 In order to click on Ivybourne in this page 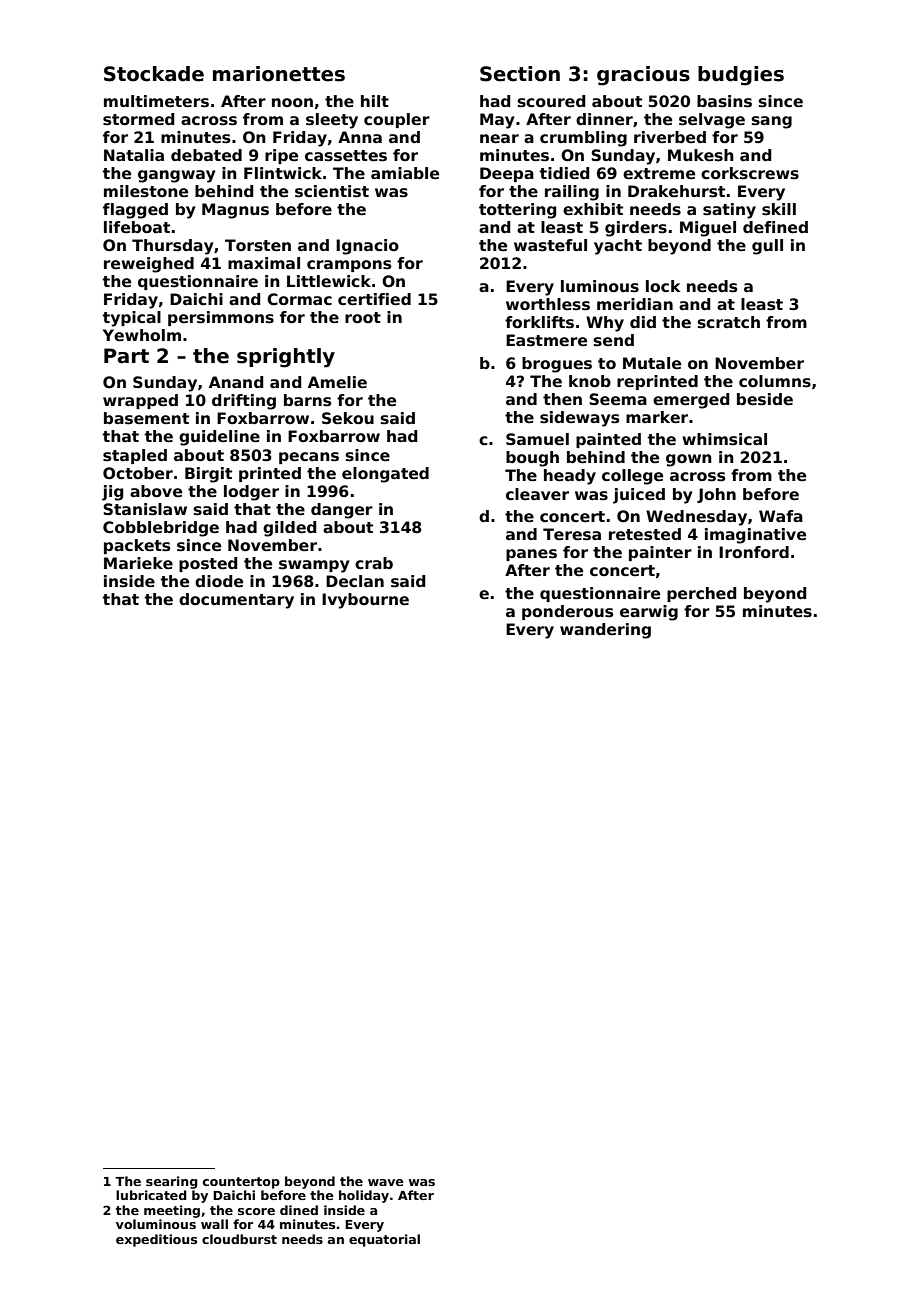, I will do `click(365, 601)`.
